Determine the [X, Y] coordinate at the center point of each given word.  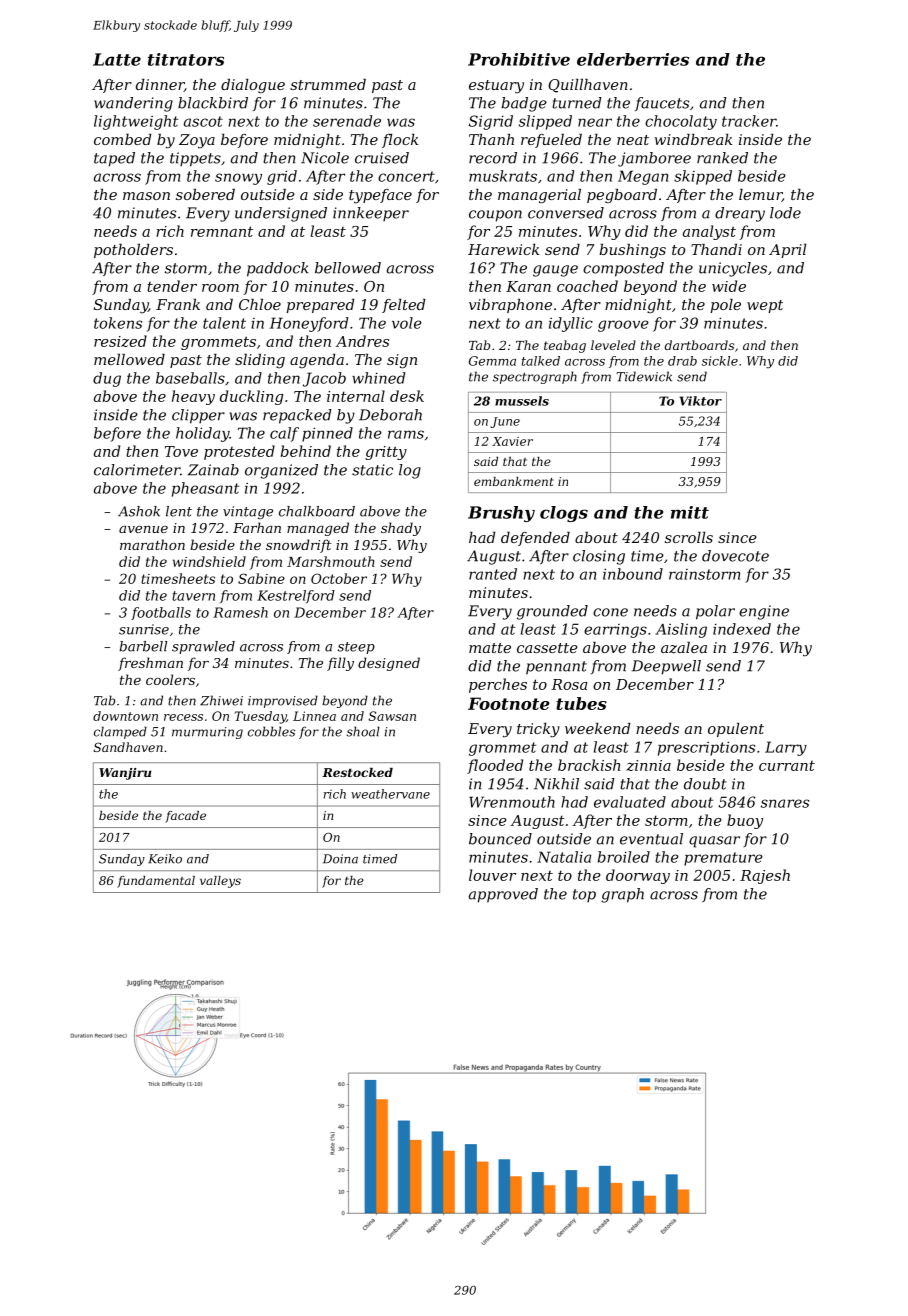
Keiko [165, 859]
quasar [714, 842]
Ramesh [240, 612]
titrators [186, 59]
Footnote [509, 703]
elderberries [633, 59]
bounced [500, 839]
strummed [328, 84]
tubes [581, 703]
